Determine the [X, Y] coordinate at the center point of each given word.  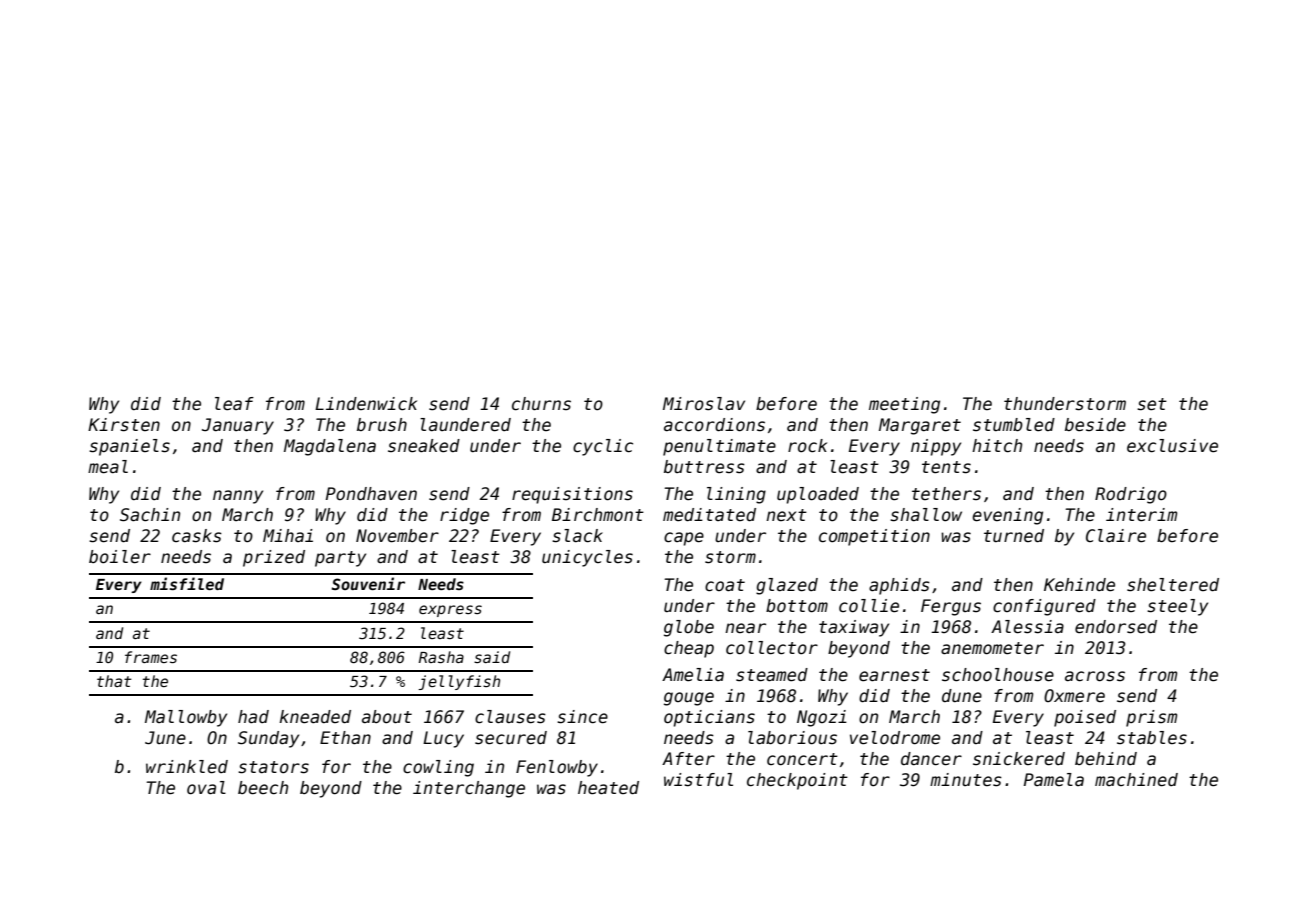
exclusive [1172, 446]
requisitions [572, 495]
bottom [797, 606]
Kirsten [124, 425]
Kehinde [1079, 585]
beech [263, 788]
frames [151, 657]
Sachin [150, 515]
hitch [997, 446]
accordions [714, 425]
